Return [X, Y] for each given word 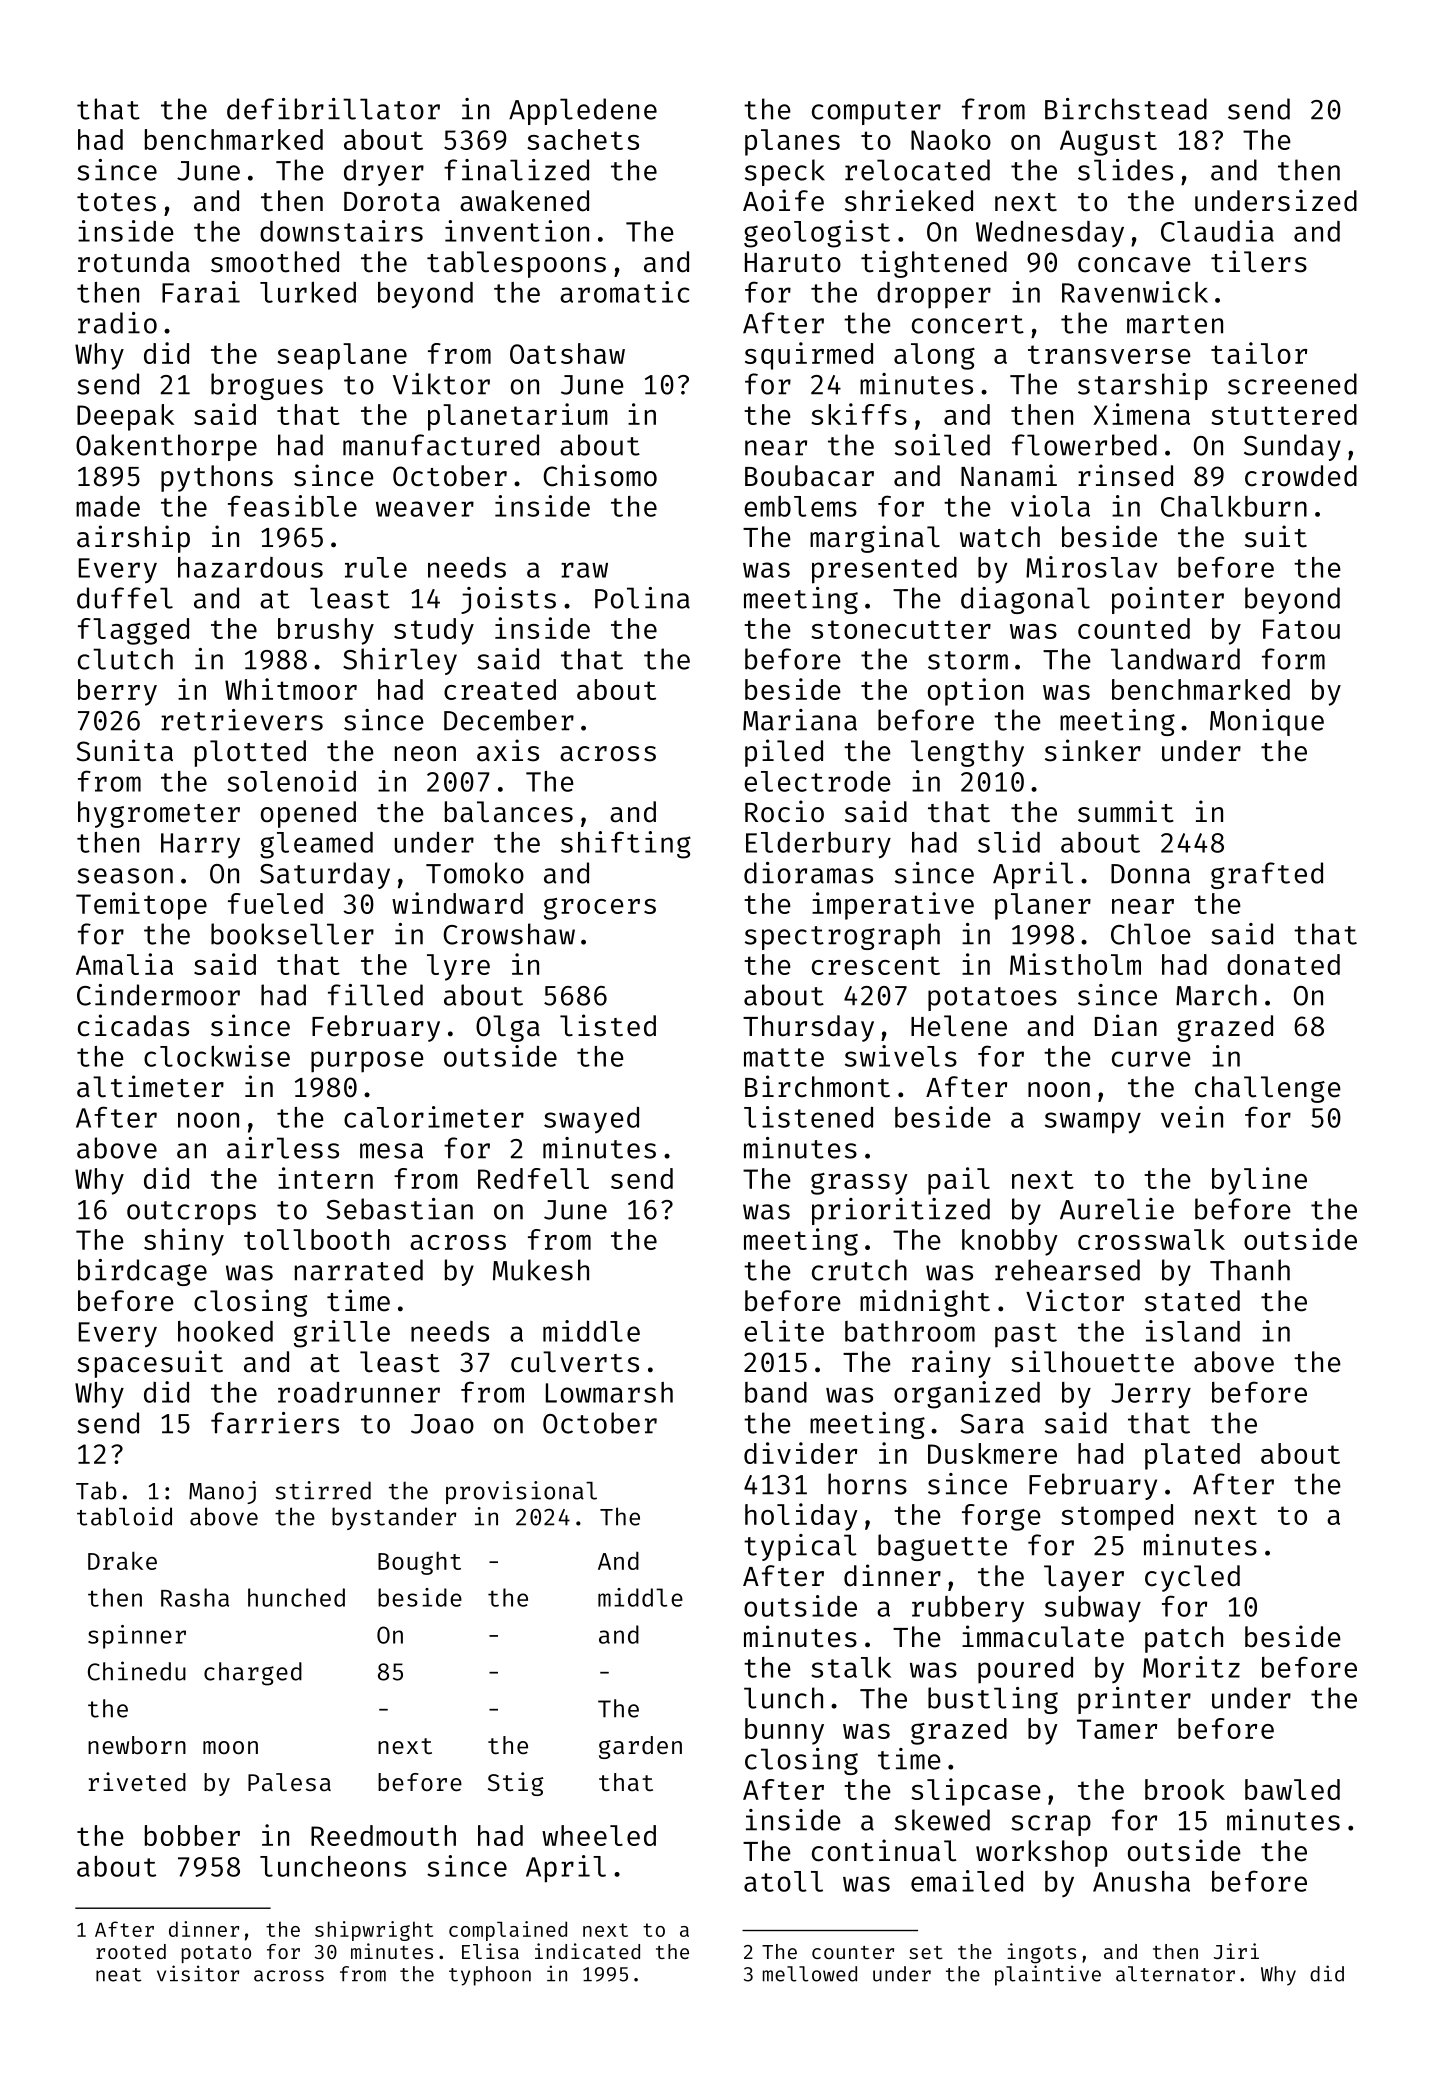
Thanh [1250, 1270]
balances [509, 812]
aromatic [625, 292]
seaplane [342, 356]
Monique [1267, 722]
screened [1292, 384]
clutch [125, 659]
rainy [951, 1364]
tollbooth [316, 1239]
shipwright [374, 1931]
